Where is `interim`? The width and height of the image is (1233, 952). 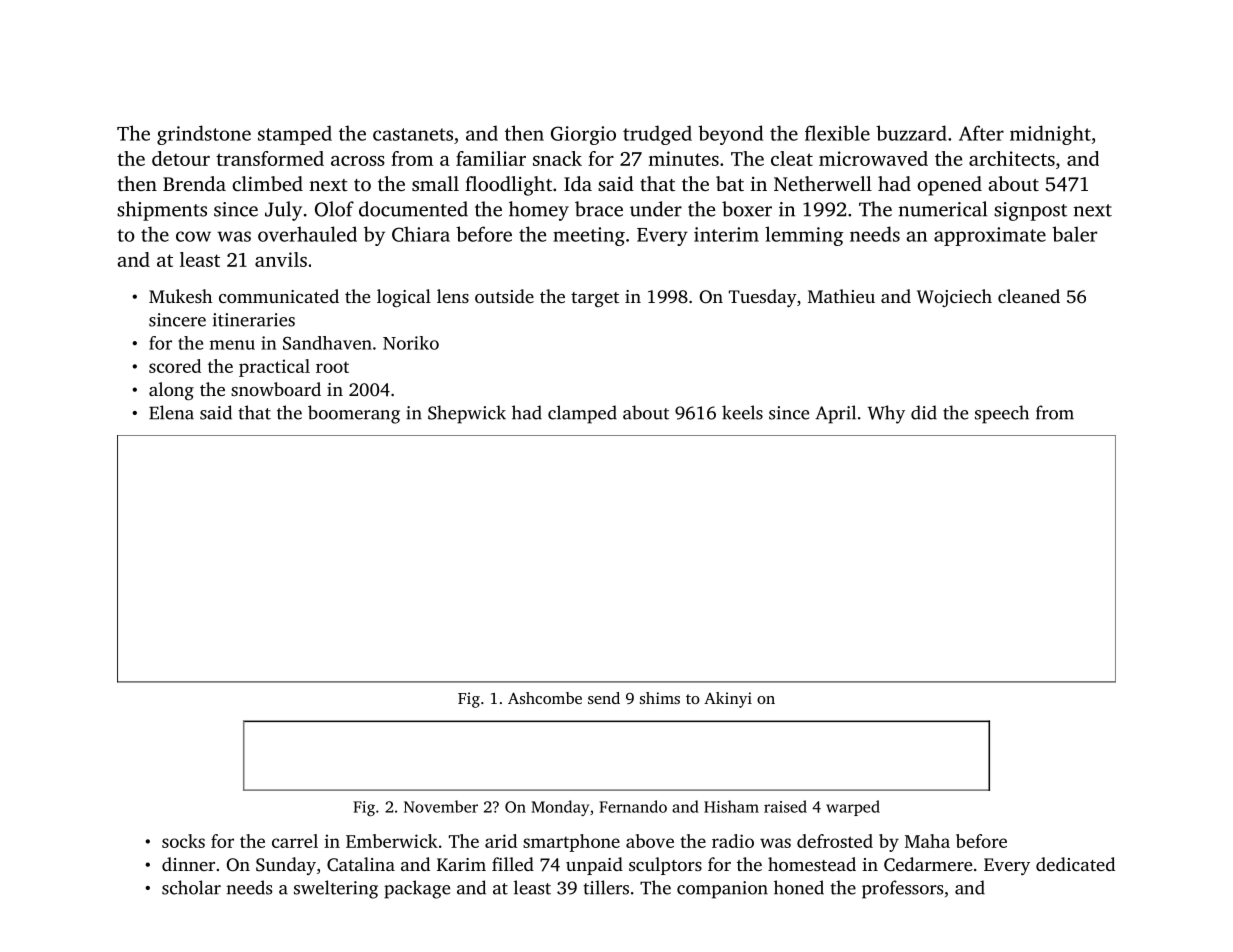
interim is located at coordinates (726, 234).
